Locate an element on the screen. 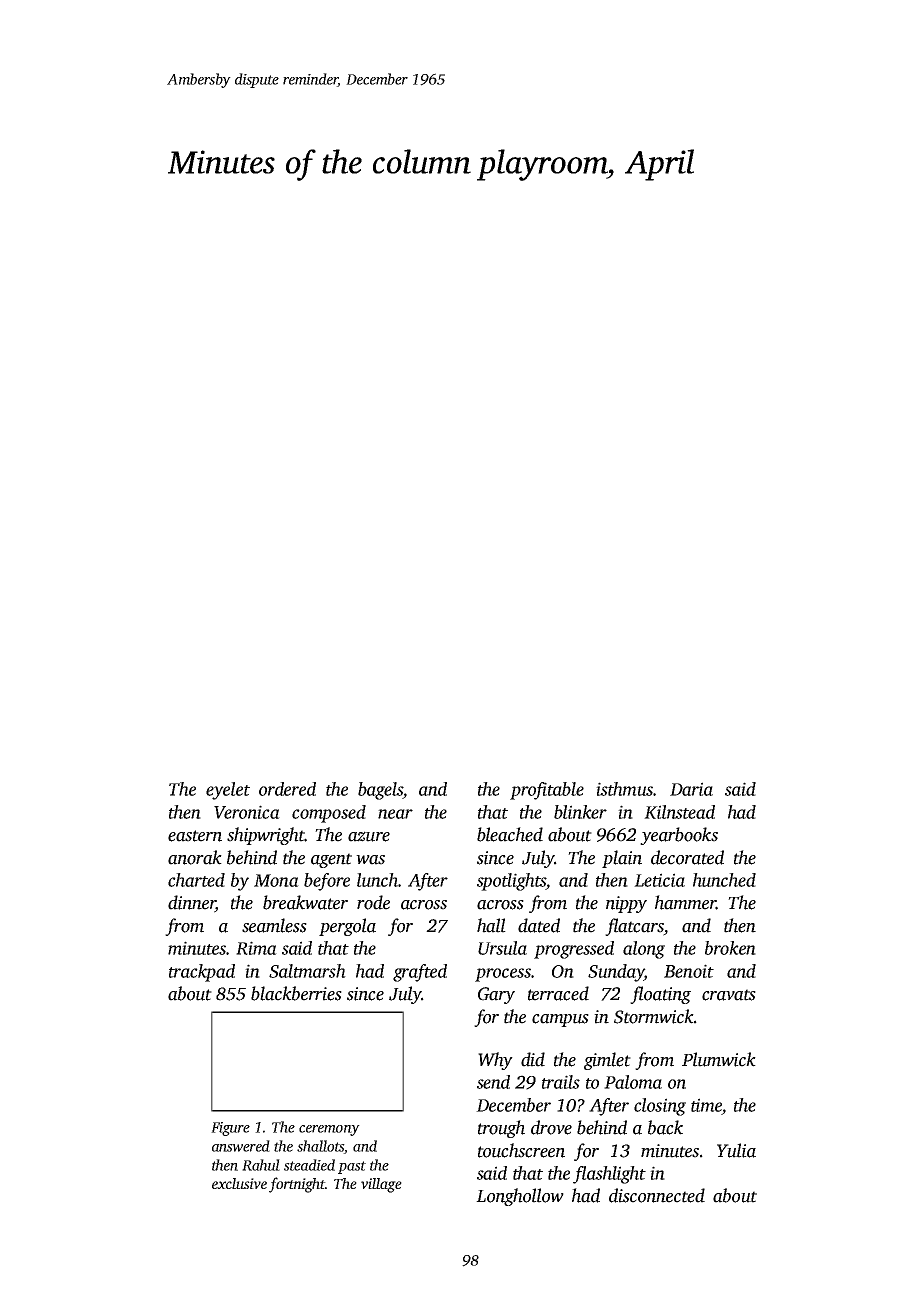 This screenshot has height=1311, width=924. hammer is located at coordinates (685, 902).
